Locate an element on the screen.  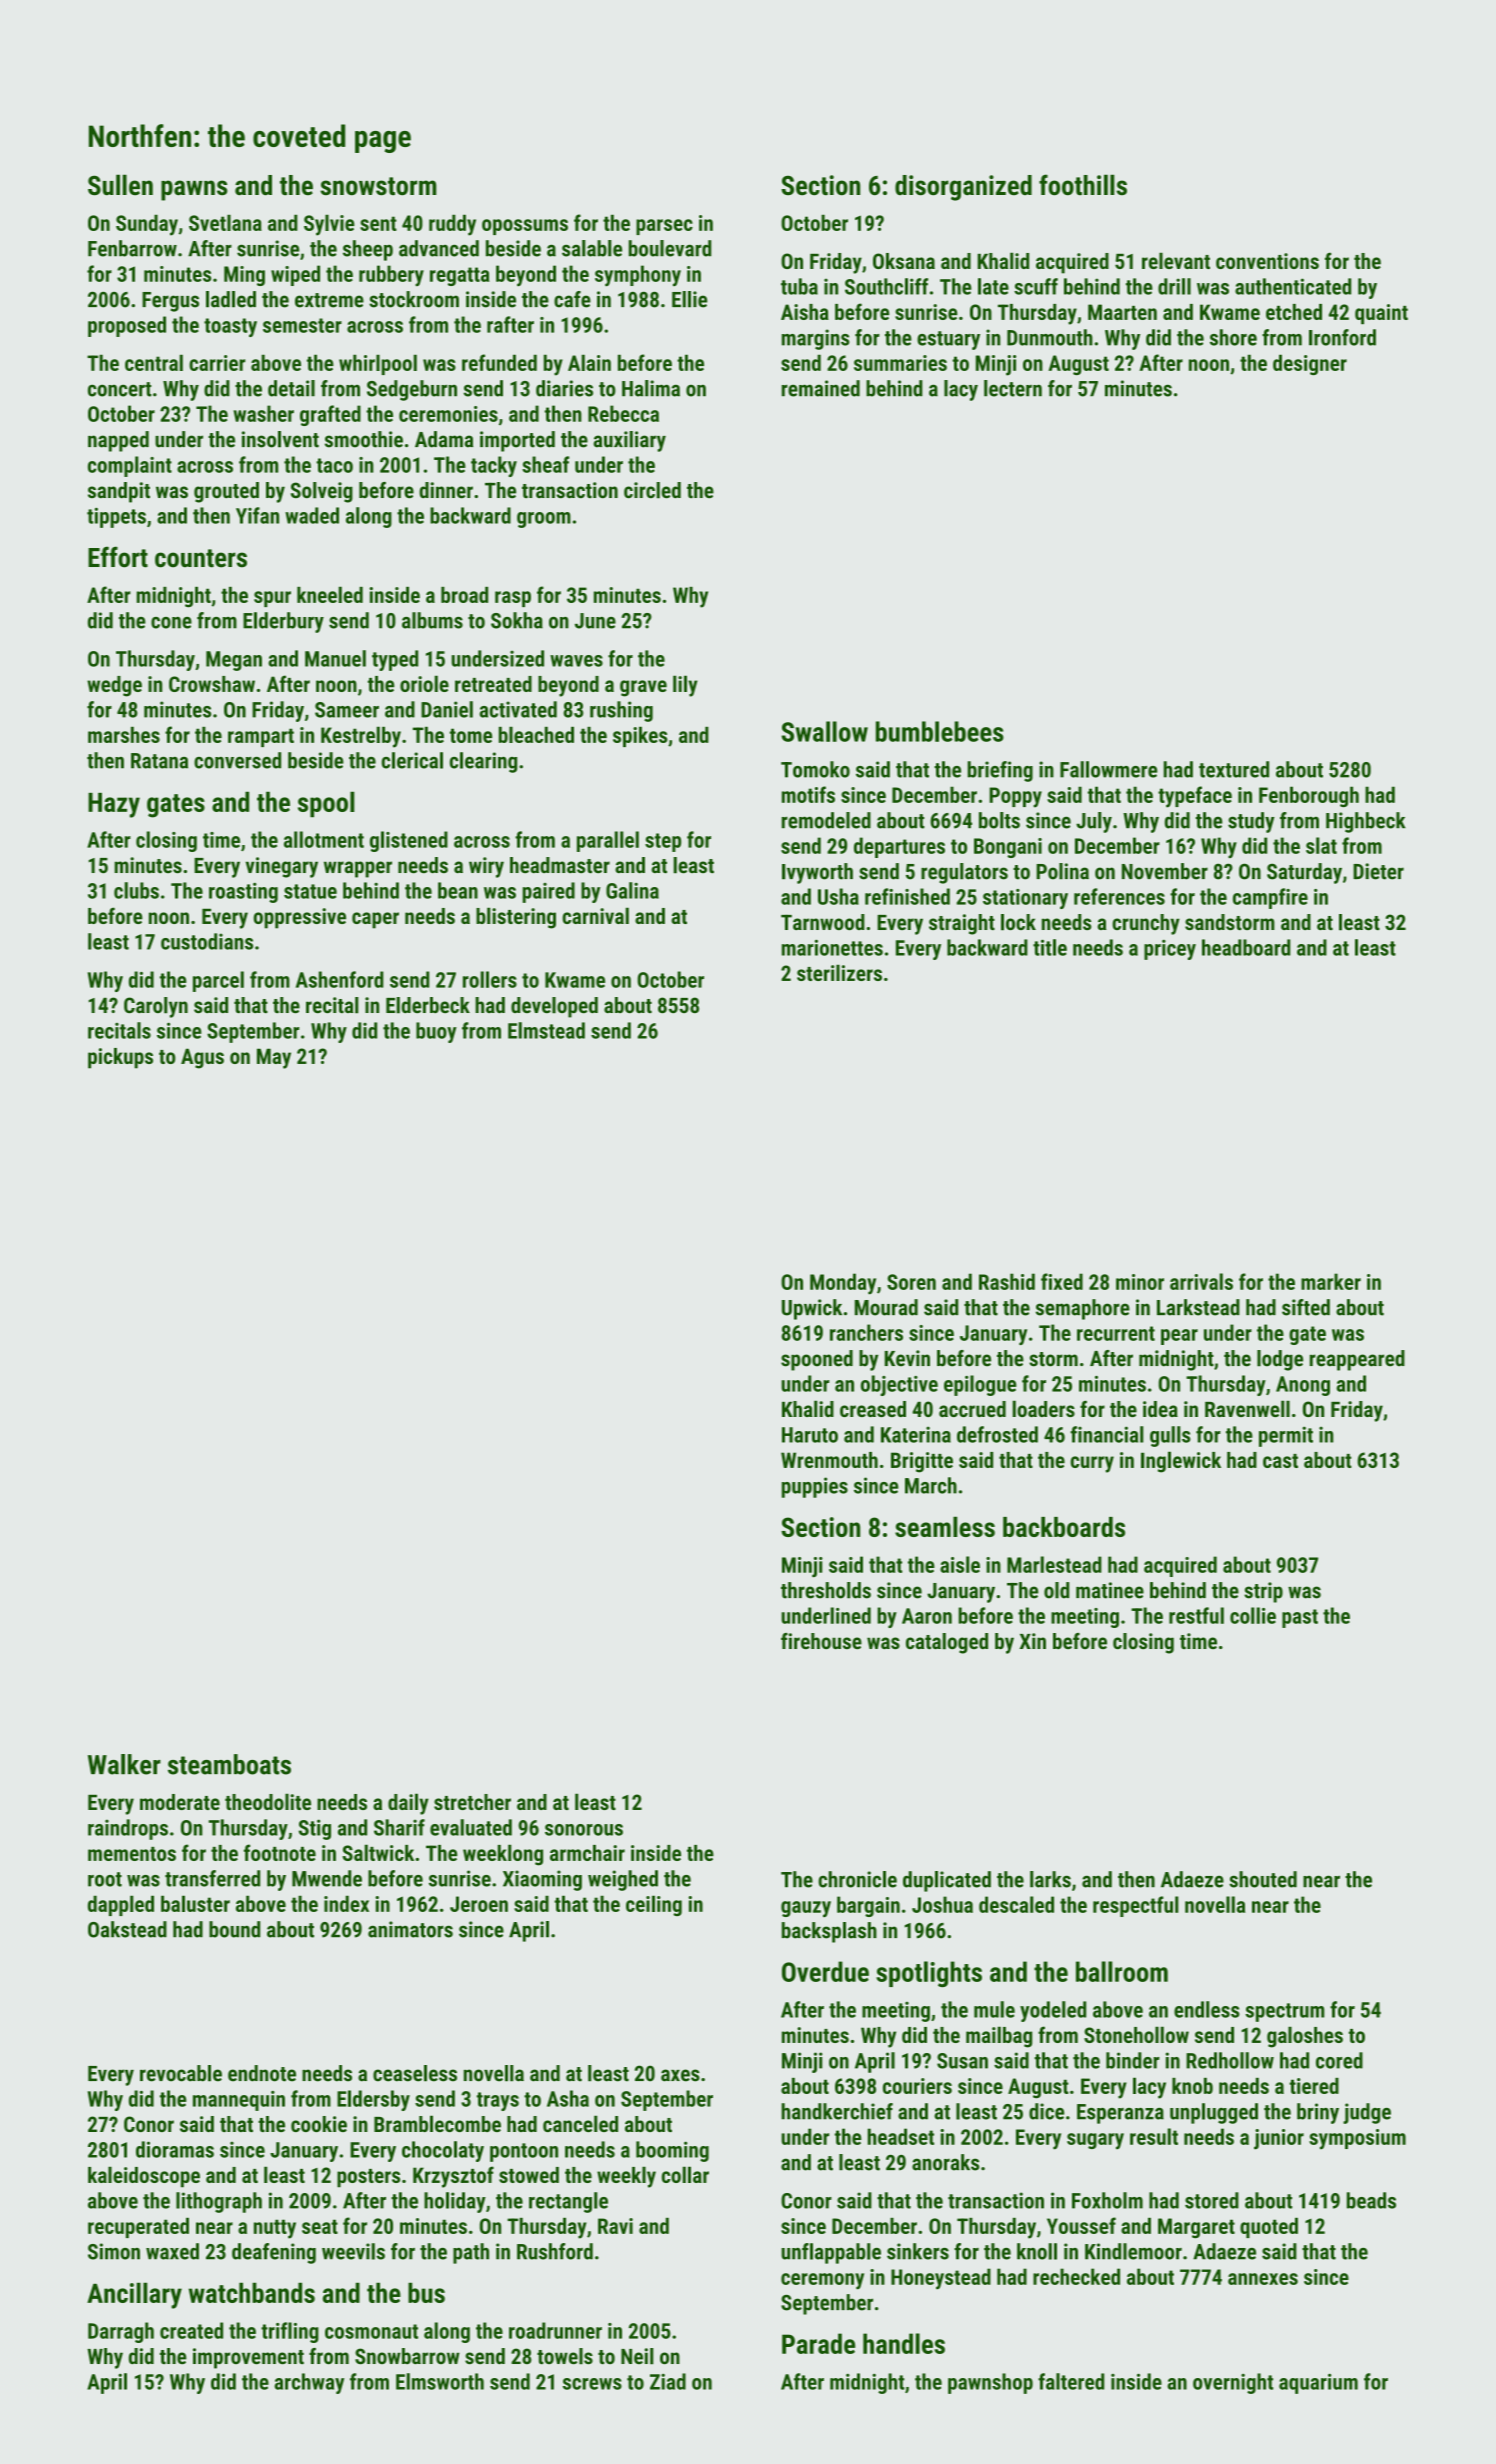
salable is located at coordinates (592, 248).
